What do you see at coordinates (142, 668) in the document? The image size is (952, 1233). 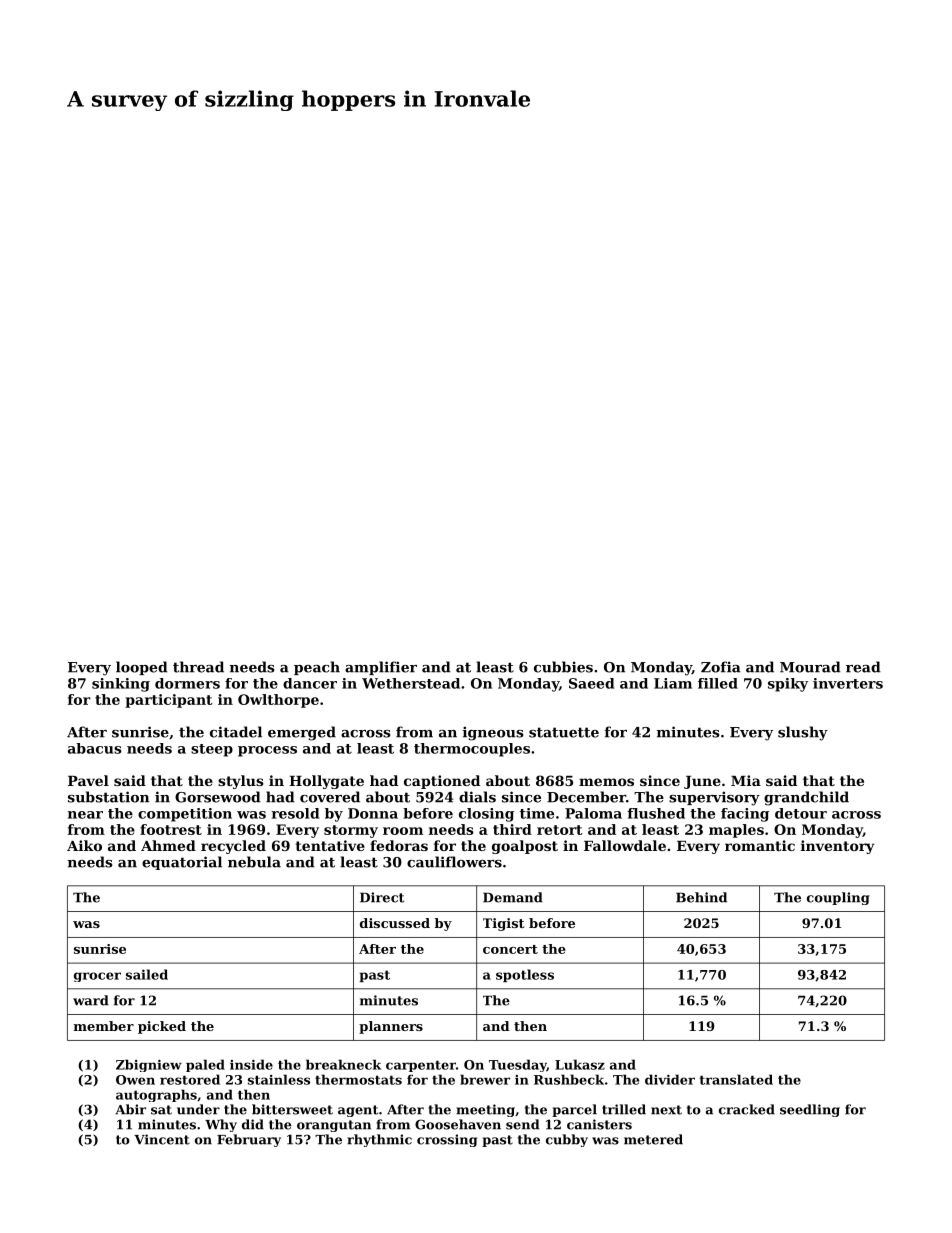 I see `looped` at bounding box center [142, 668].
